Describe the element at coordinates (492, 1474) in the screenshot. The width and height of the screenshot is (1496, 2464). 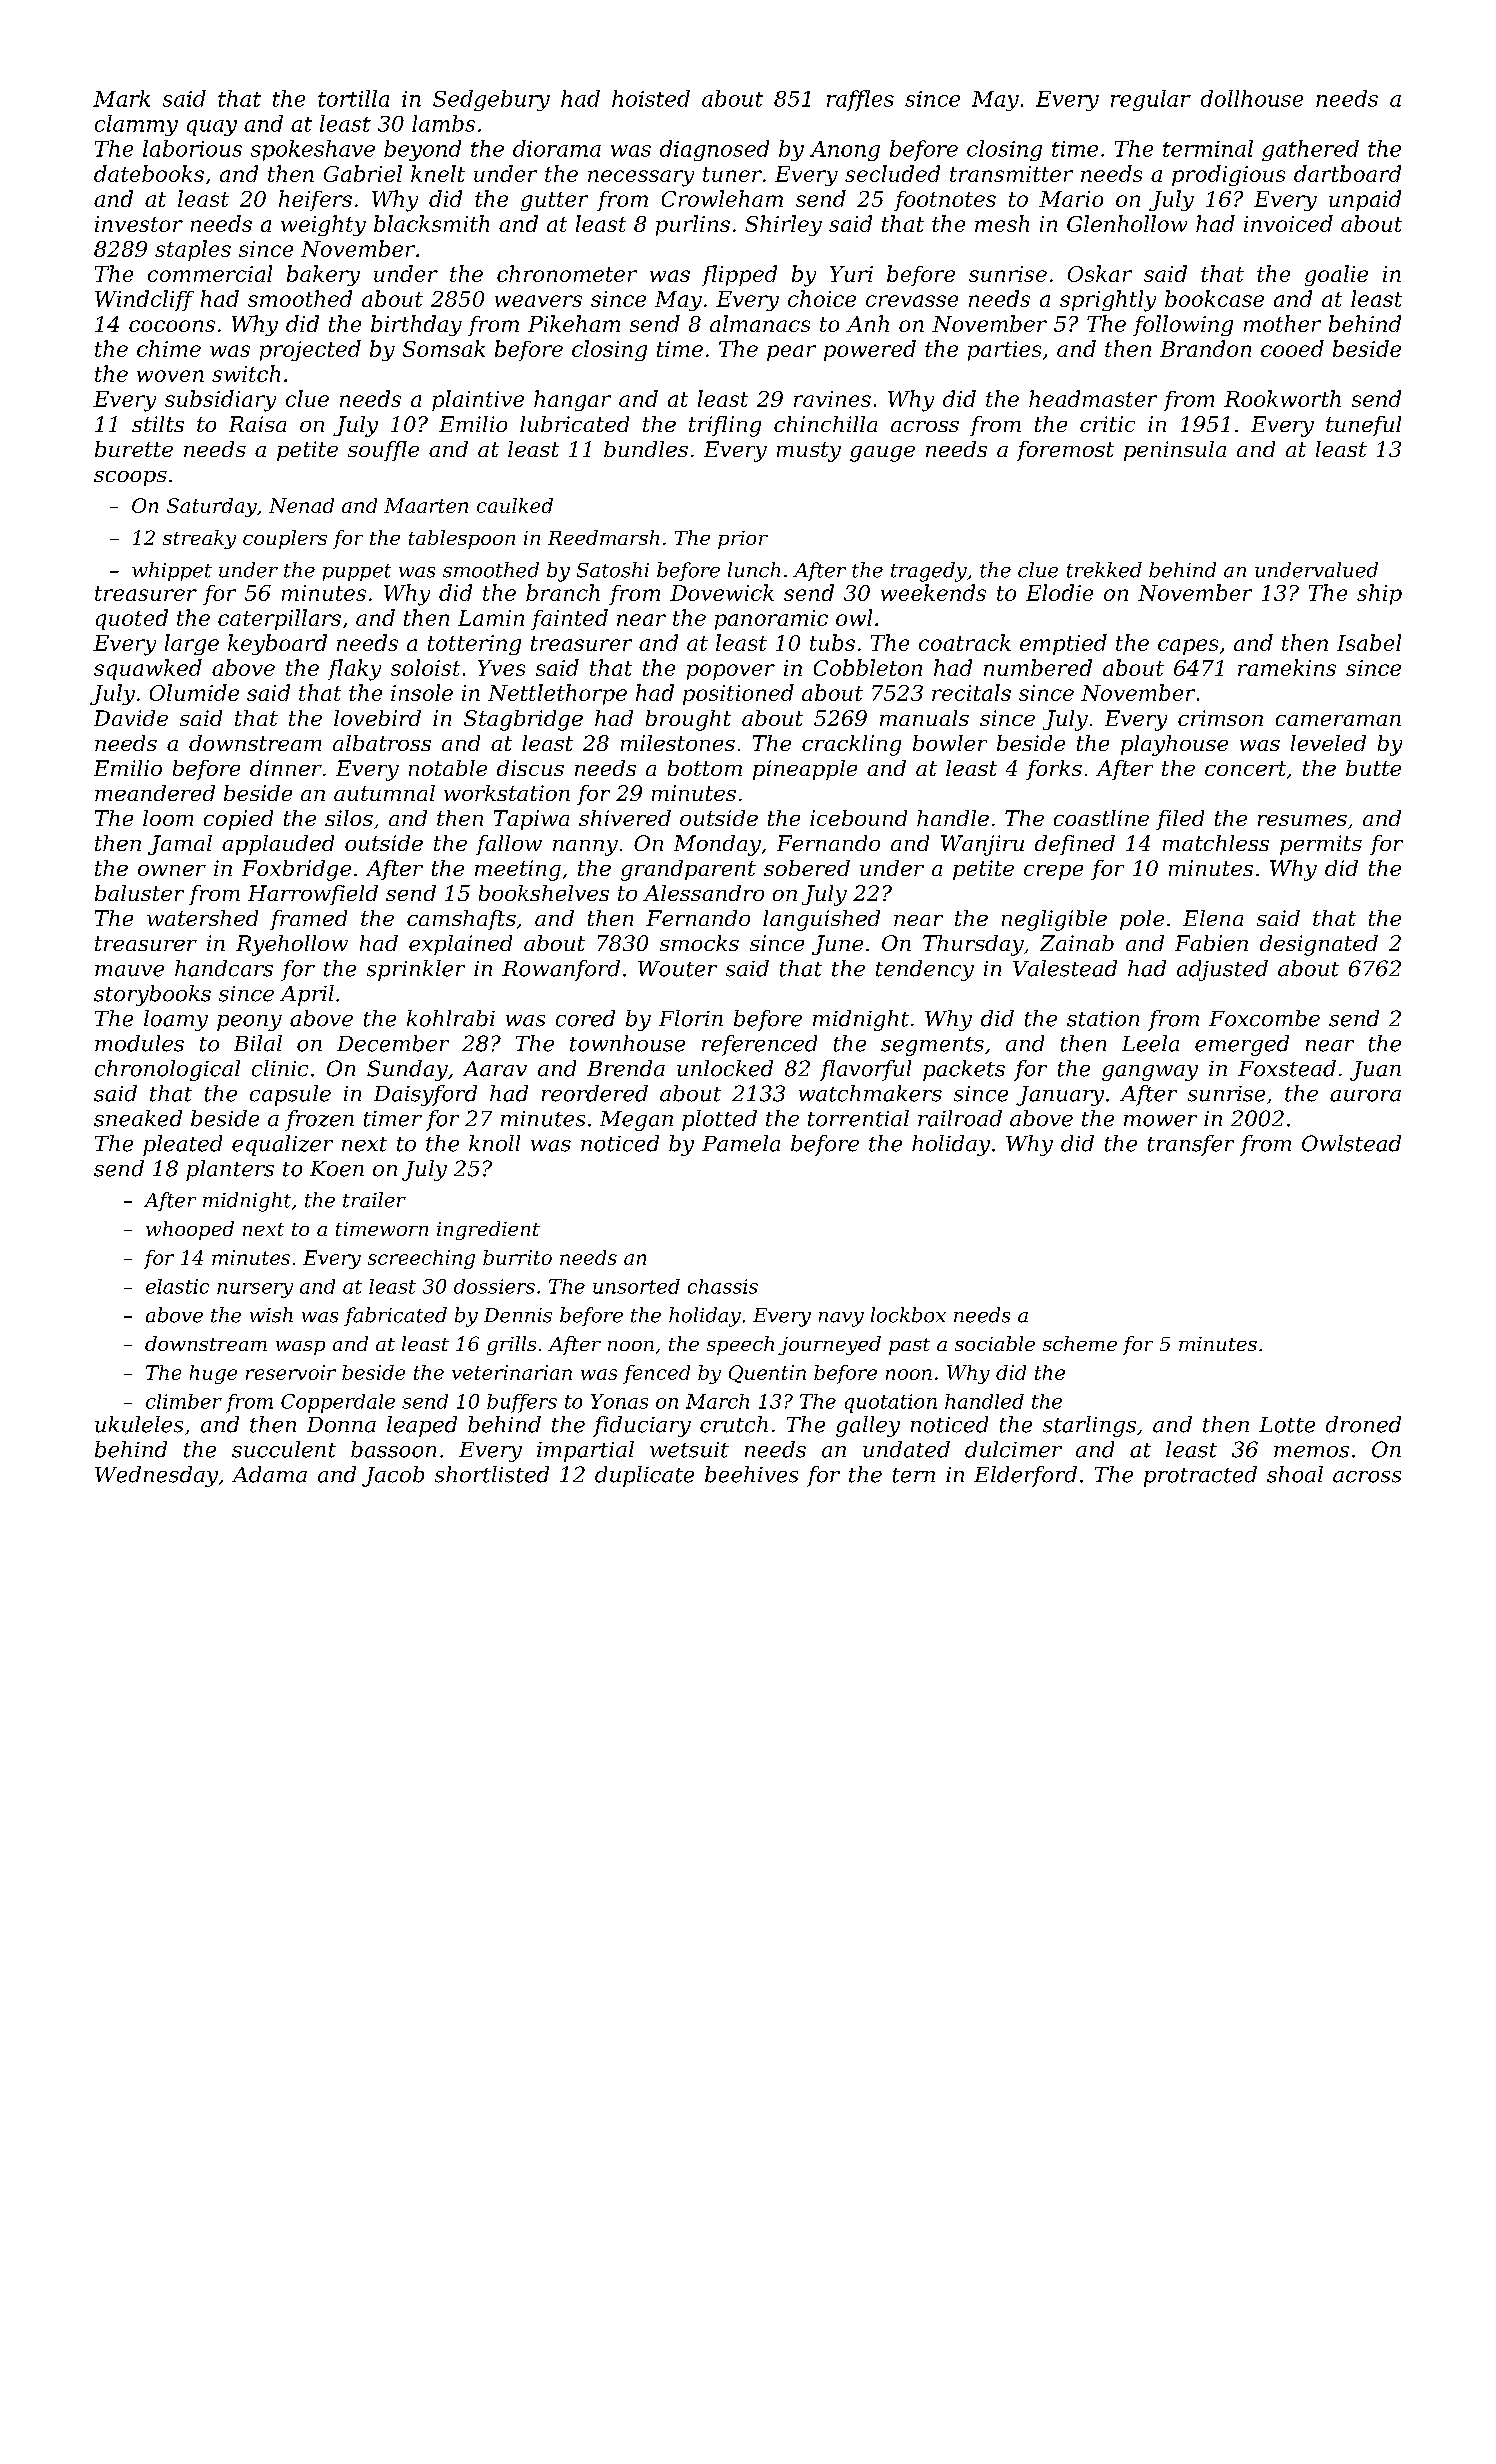
I see `shortlisted` at that location.
